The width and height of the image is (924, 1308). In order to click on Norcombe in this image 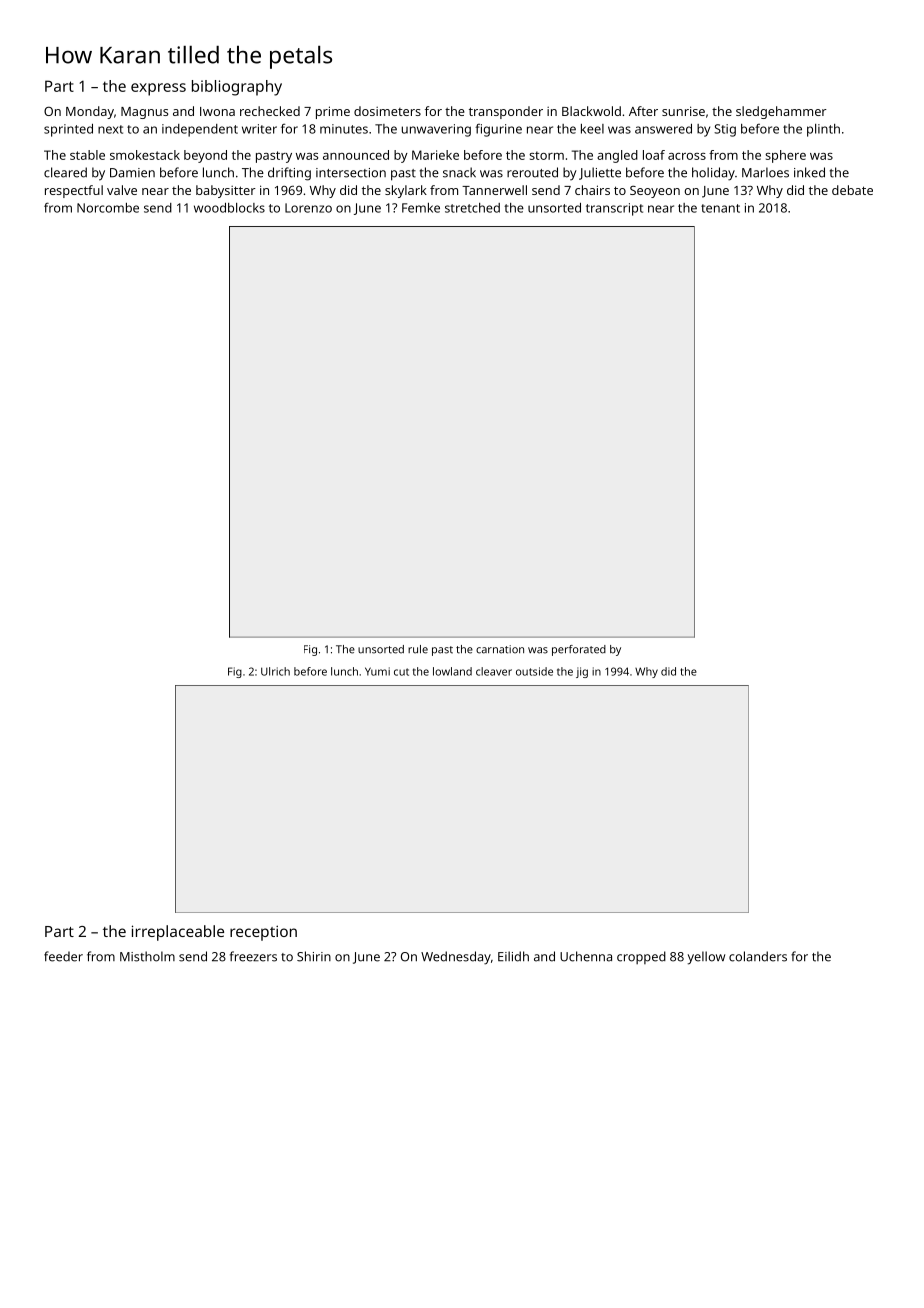, I will do `click(108, 208)`.
